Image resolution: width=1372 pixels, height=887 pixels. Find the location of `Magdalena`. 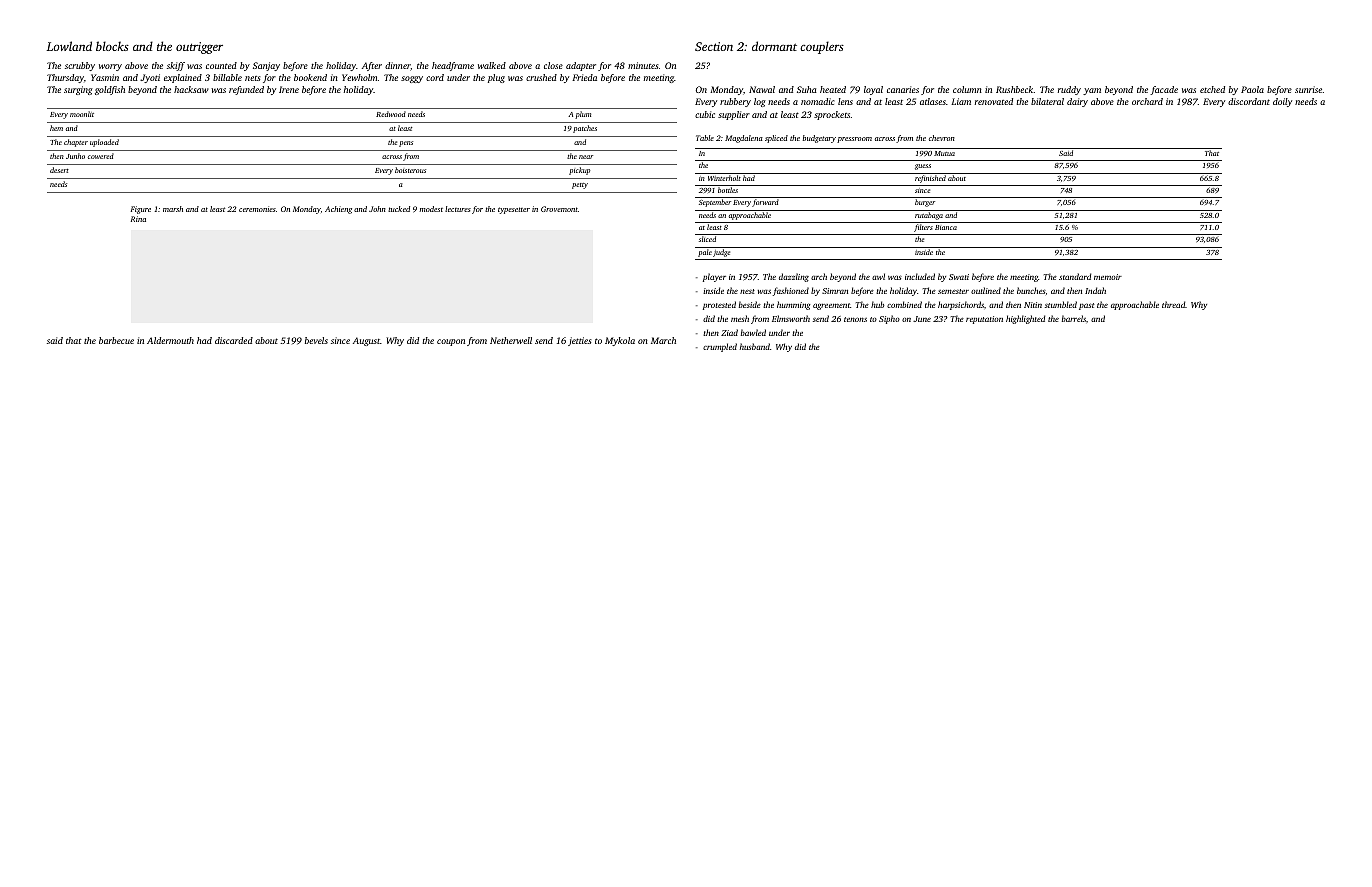

Magdalena is located at coordinates (744, 139).
